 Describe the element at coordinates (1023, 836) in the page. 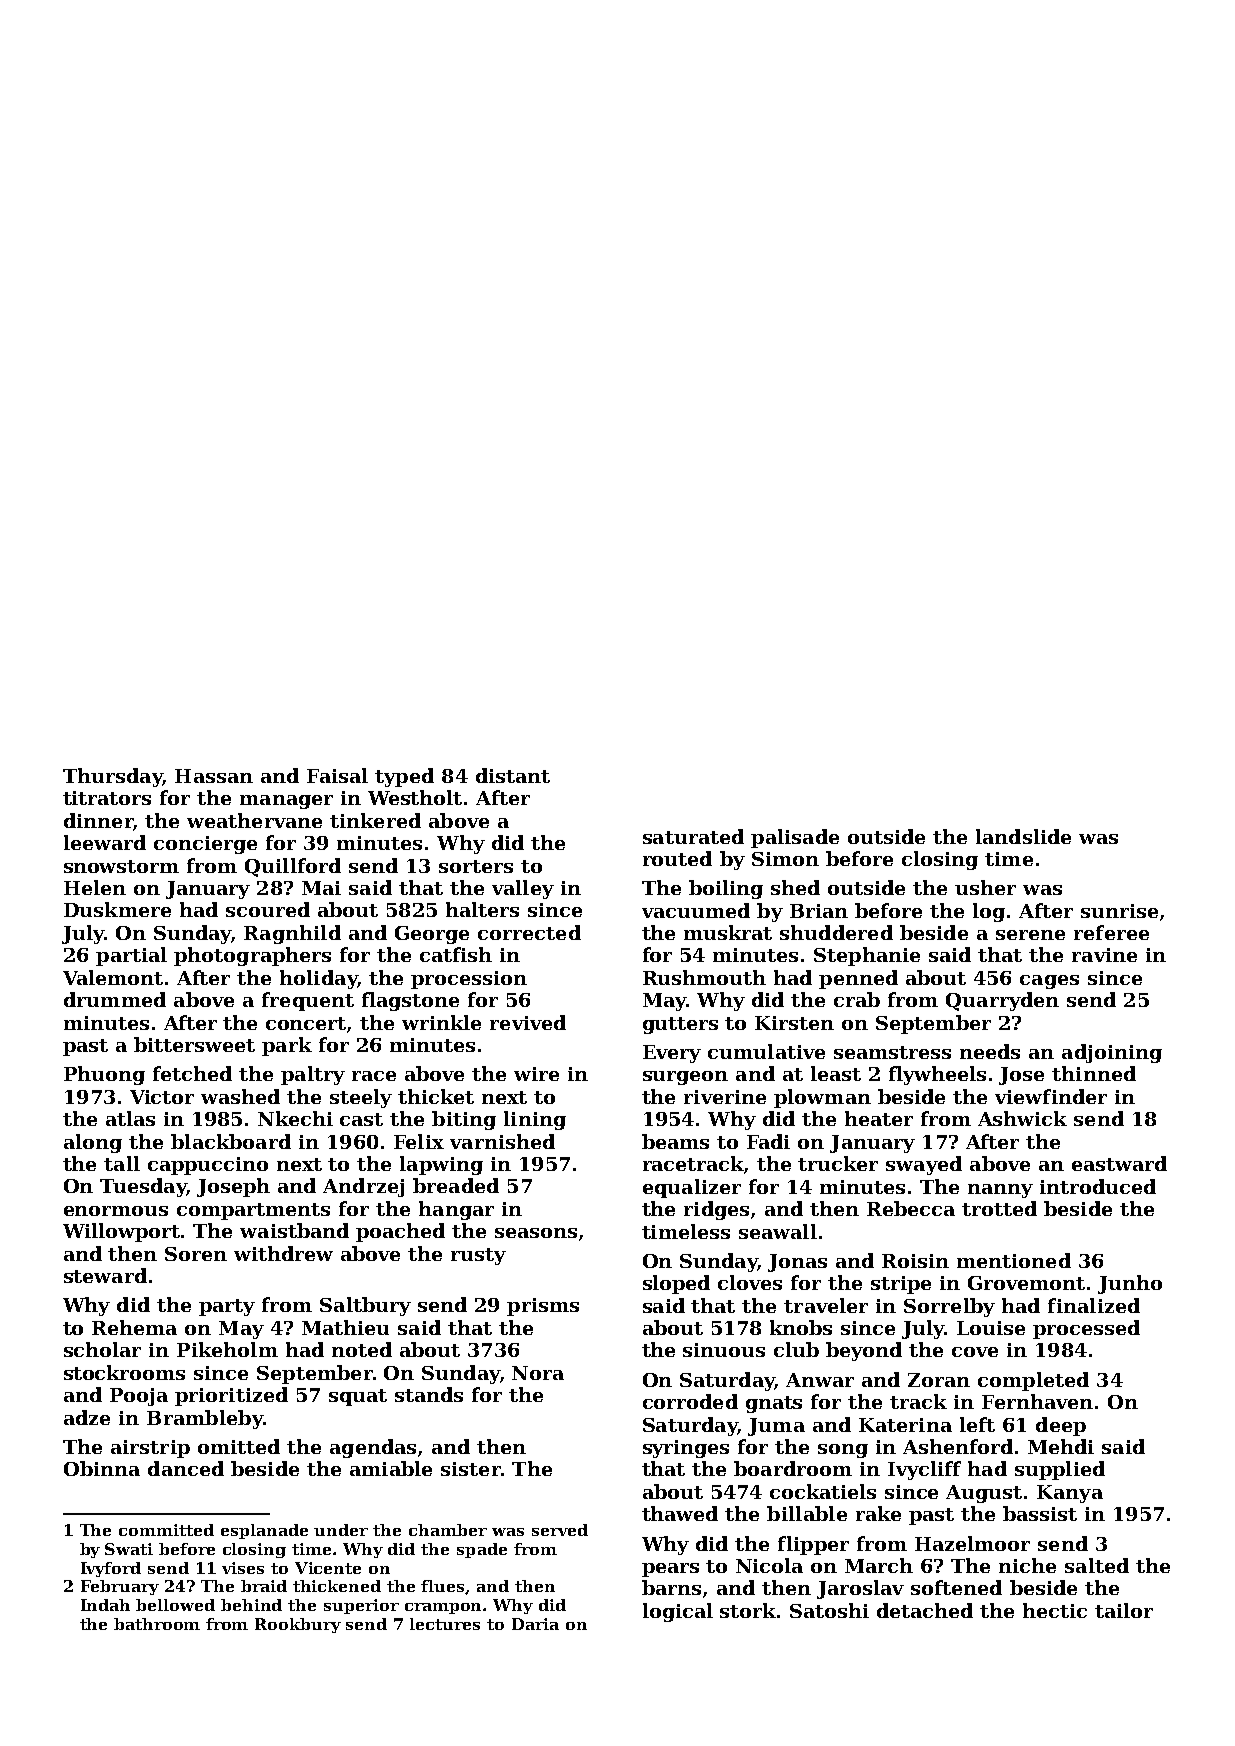

I see `landslide` at that location.
